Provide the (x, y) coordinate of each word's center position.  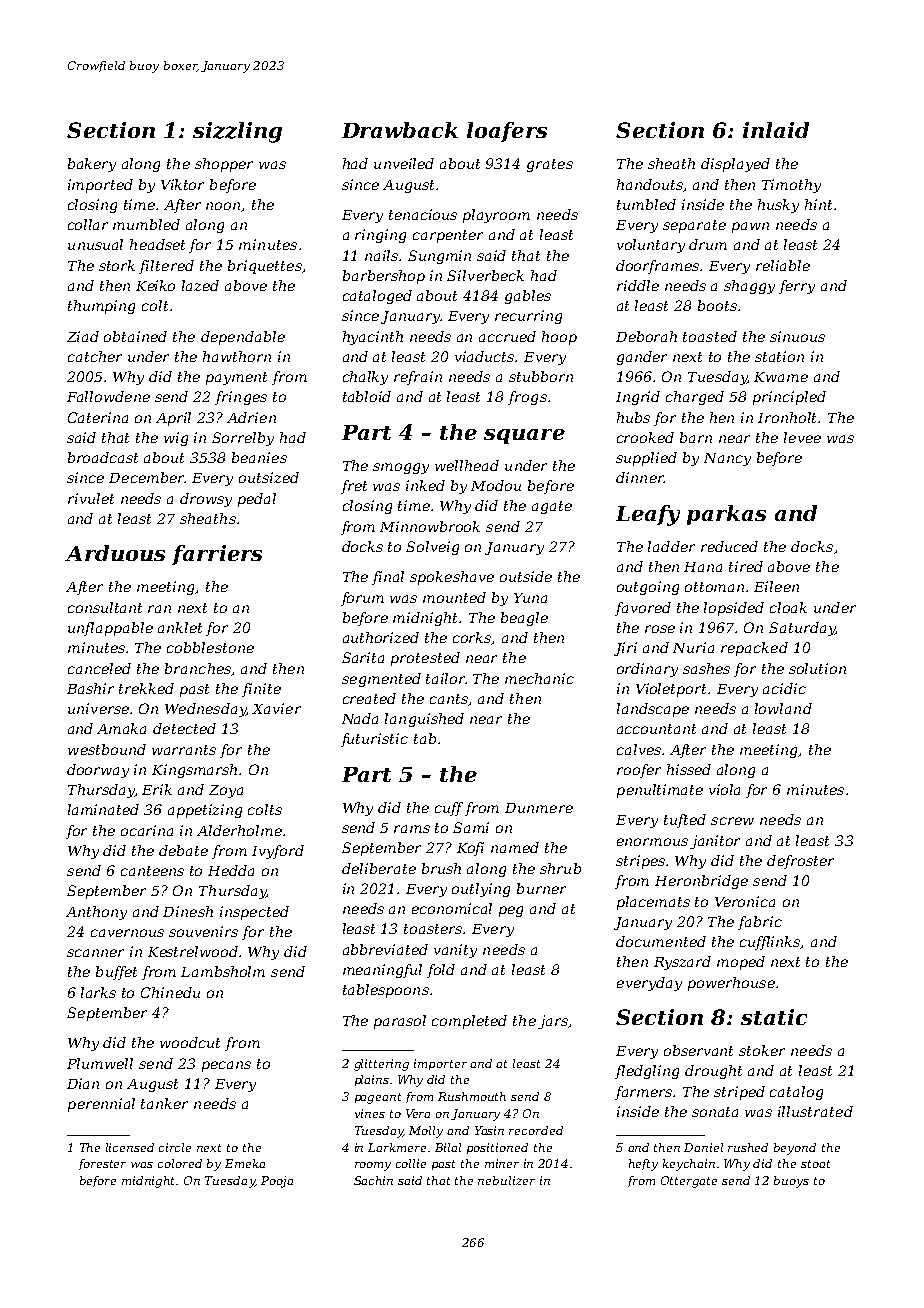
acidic (784, 688)
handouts (650, 185)
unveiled (404, 163)
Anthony (96, 913)
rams (412, 829)
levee (802, 437)
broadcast (103, 457)
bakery (92, 165)
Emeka (245, 1163)
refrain (418, 378)
